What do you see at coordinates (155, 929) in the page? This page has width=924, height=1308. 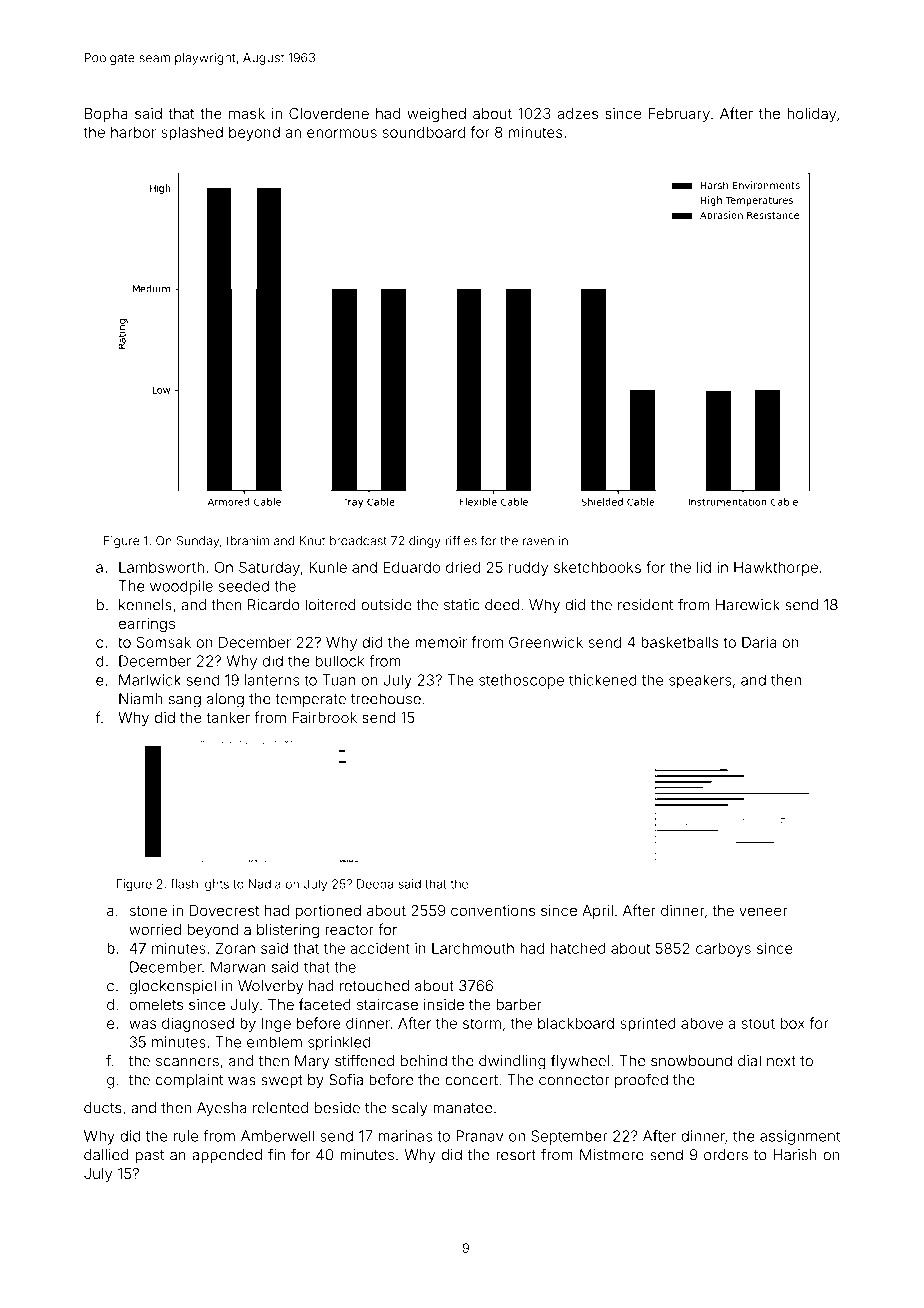 I see `worried` at bounding box center [155, 929].
